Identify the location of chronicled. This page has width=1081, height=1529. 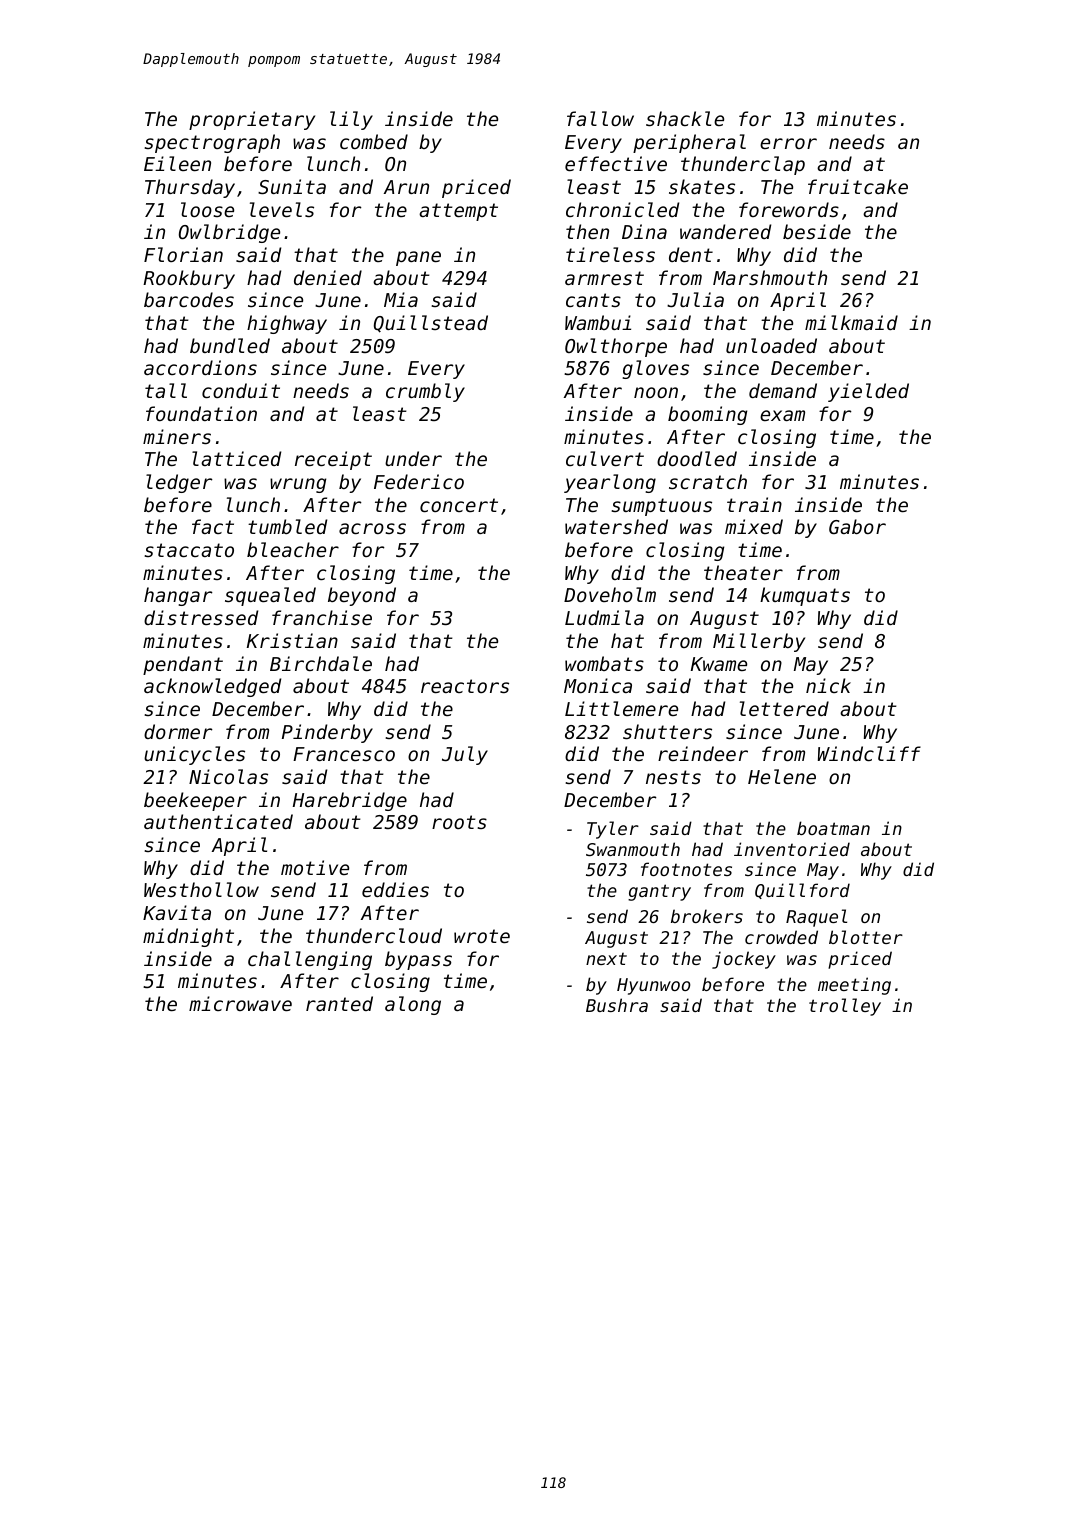
(622, 209).
